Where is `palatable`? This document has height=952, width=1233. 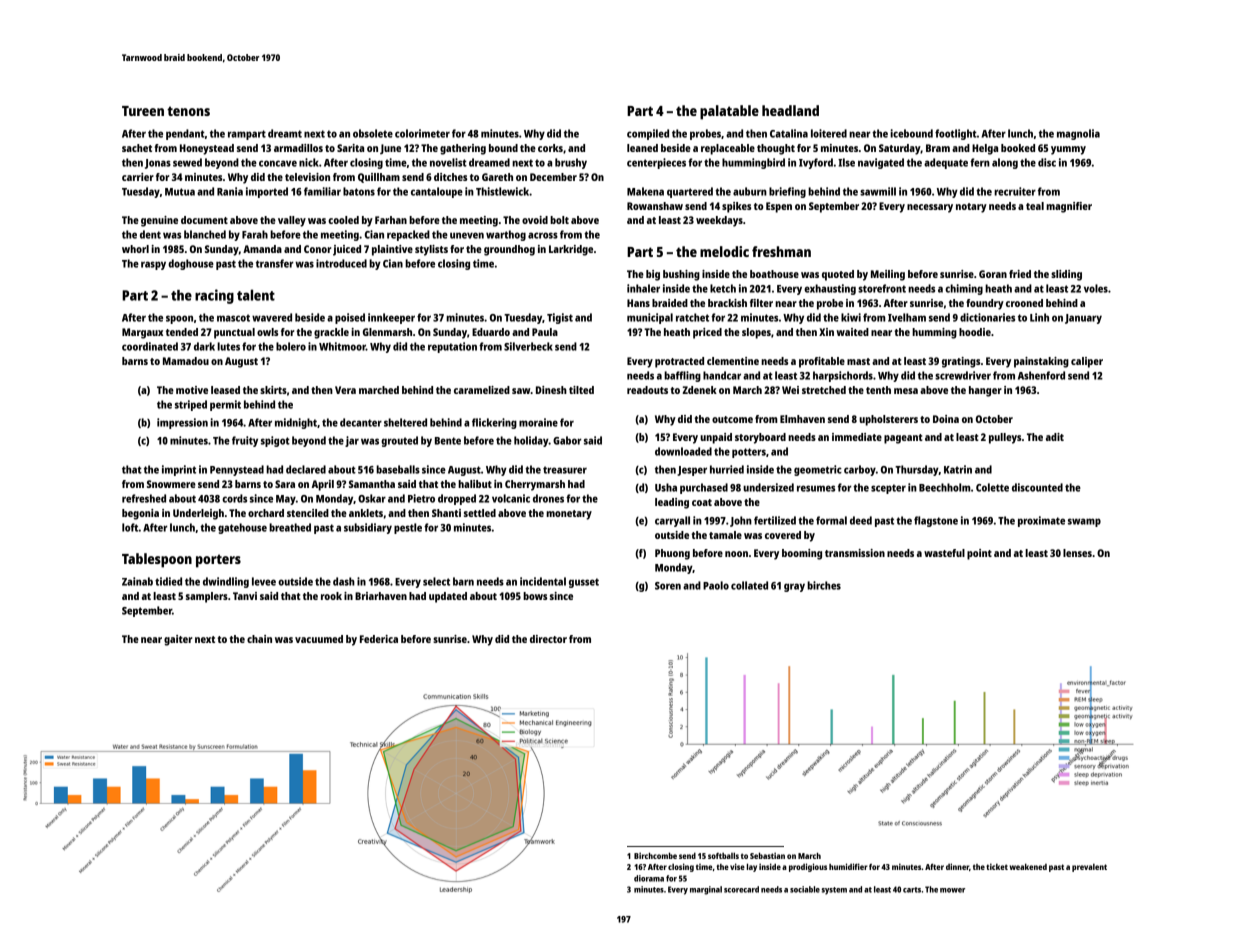
palatable is located at coordinates (729, 112).
